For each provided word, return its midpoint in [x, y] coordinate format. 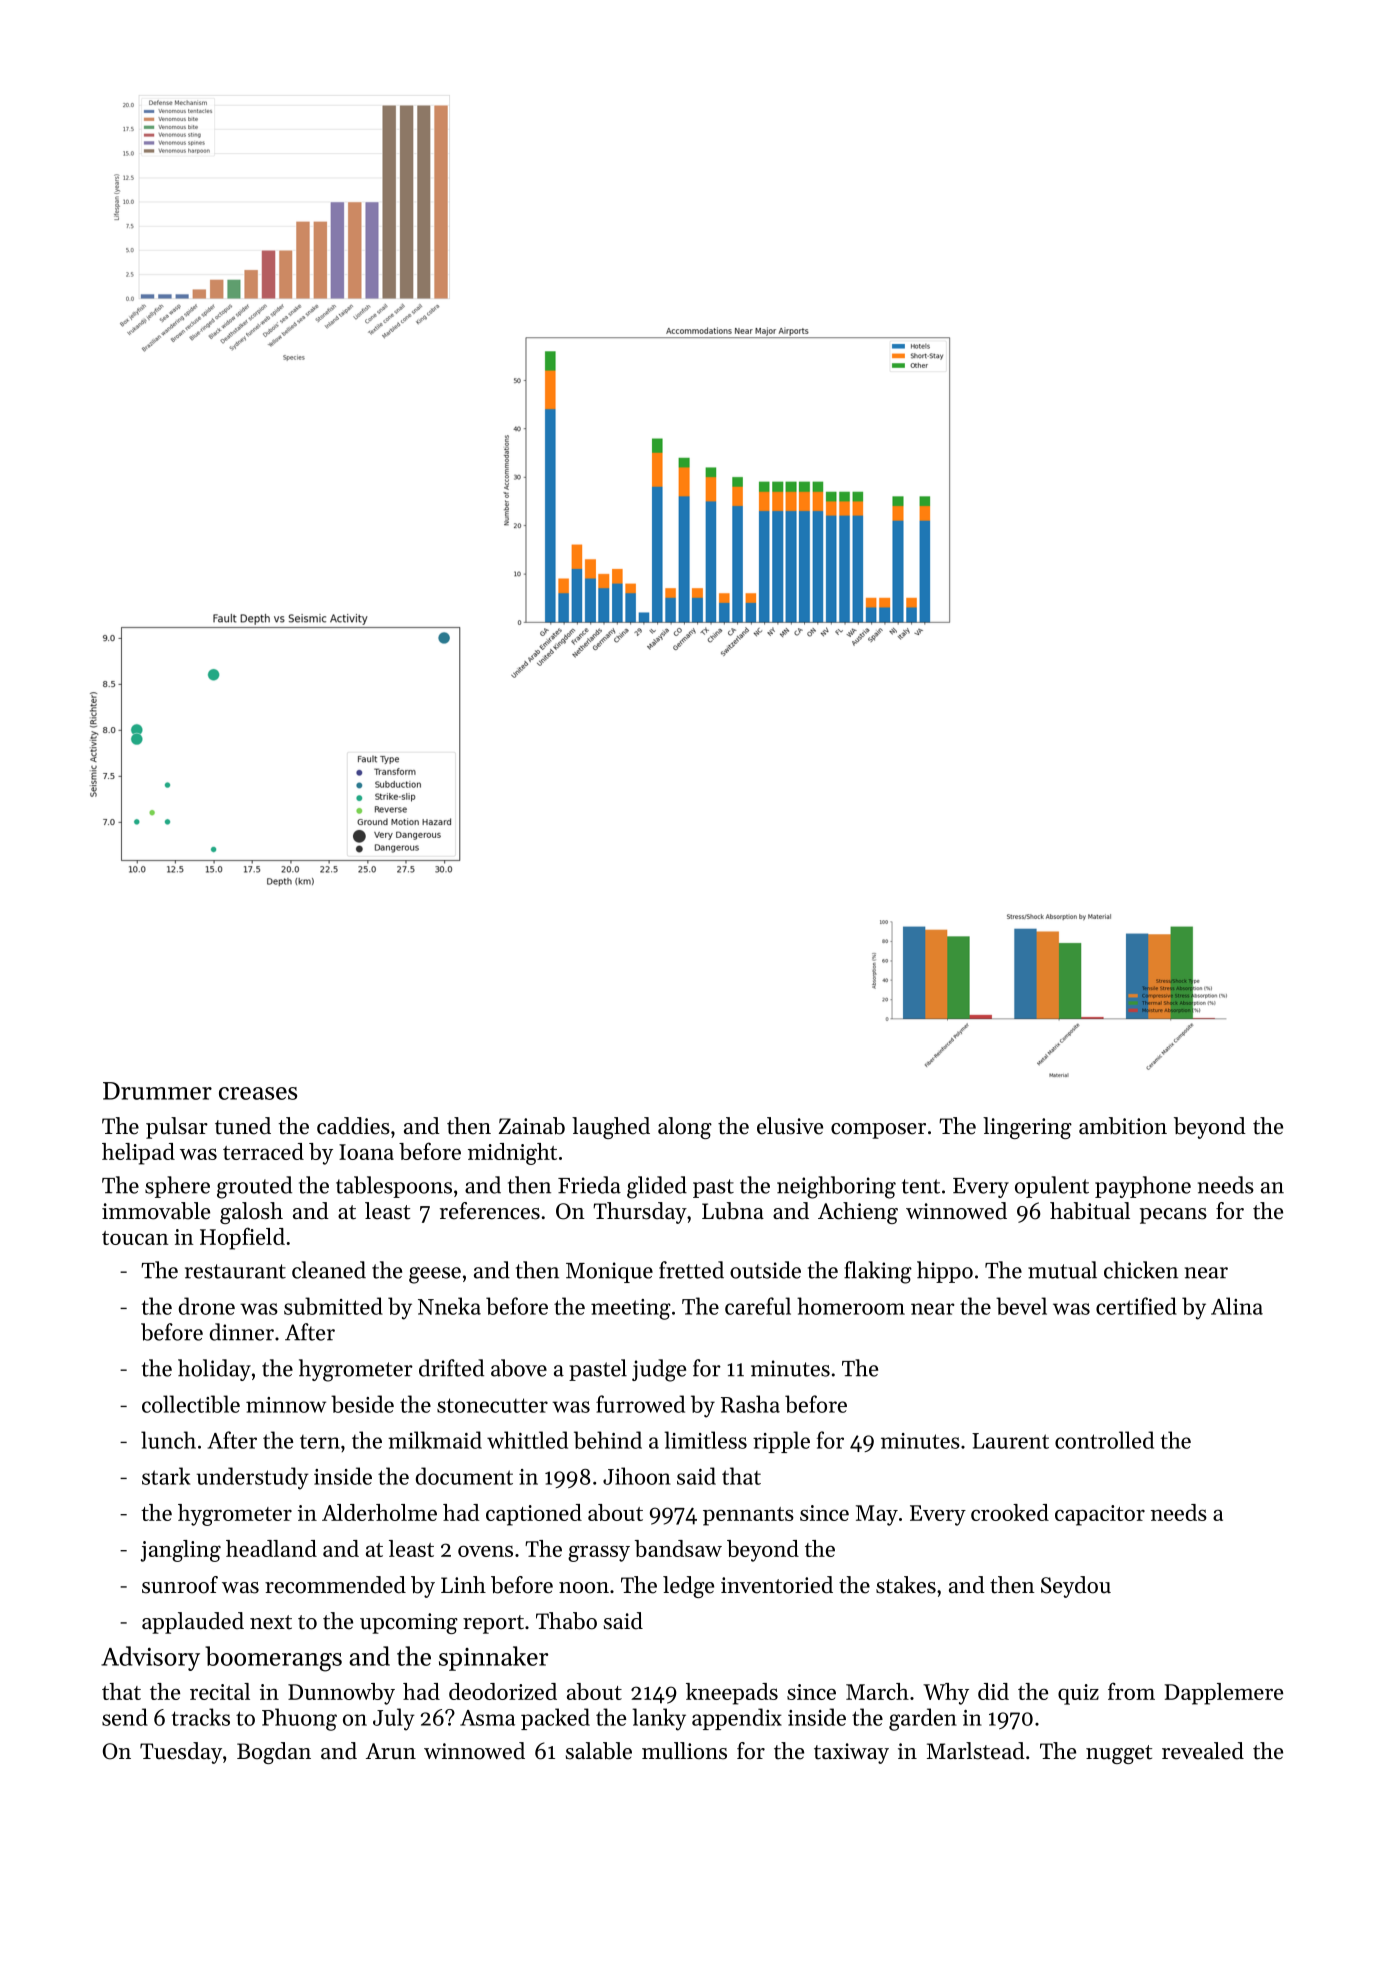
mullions [684, 1751]
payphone [1143, 1187]
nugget [1119, 1754]
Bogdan [274, 1753]
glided [657, 1187]
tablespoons [394, 1187]
